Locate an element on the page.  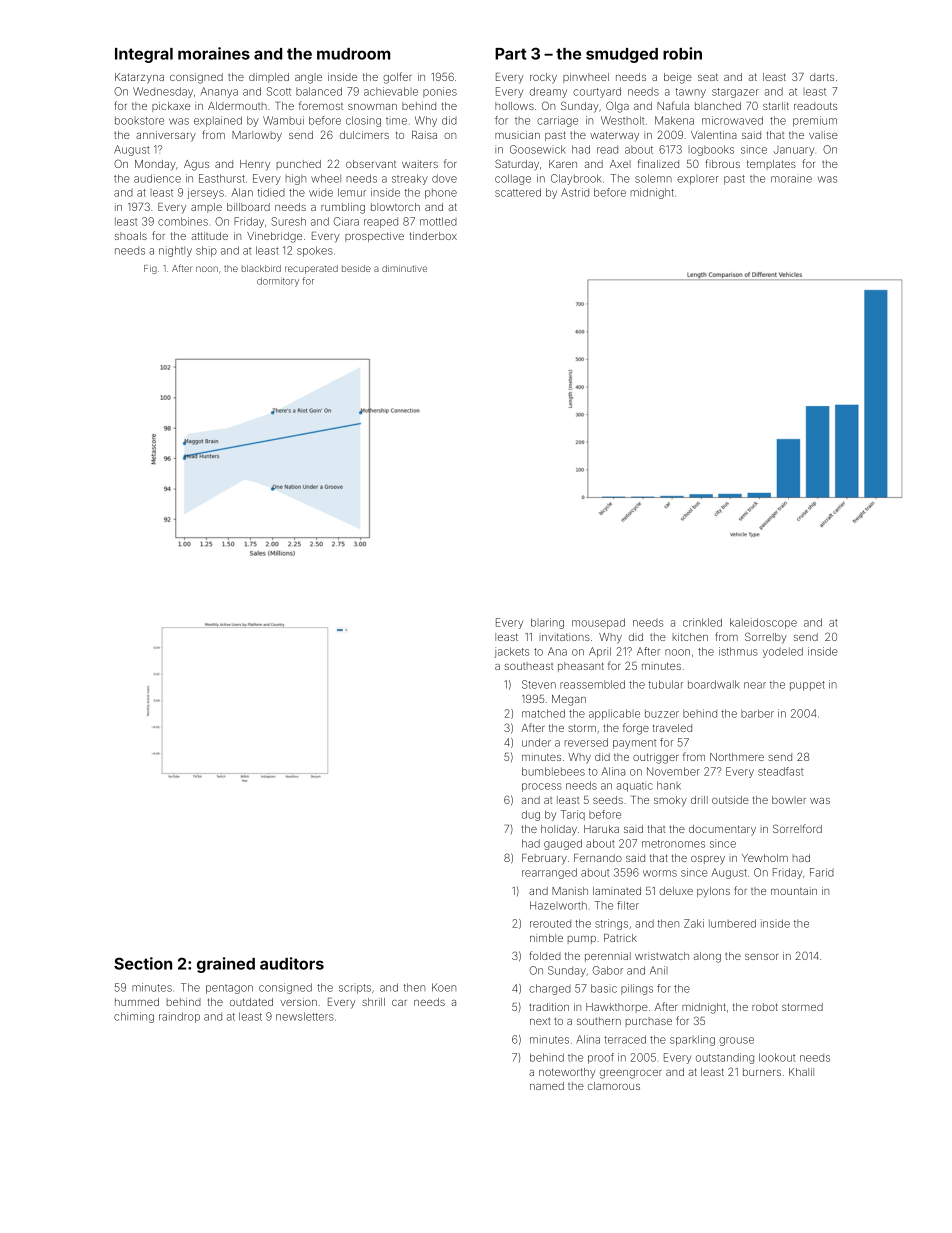
Astrid is located at coordinates (575, 192).
